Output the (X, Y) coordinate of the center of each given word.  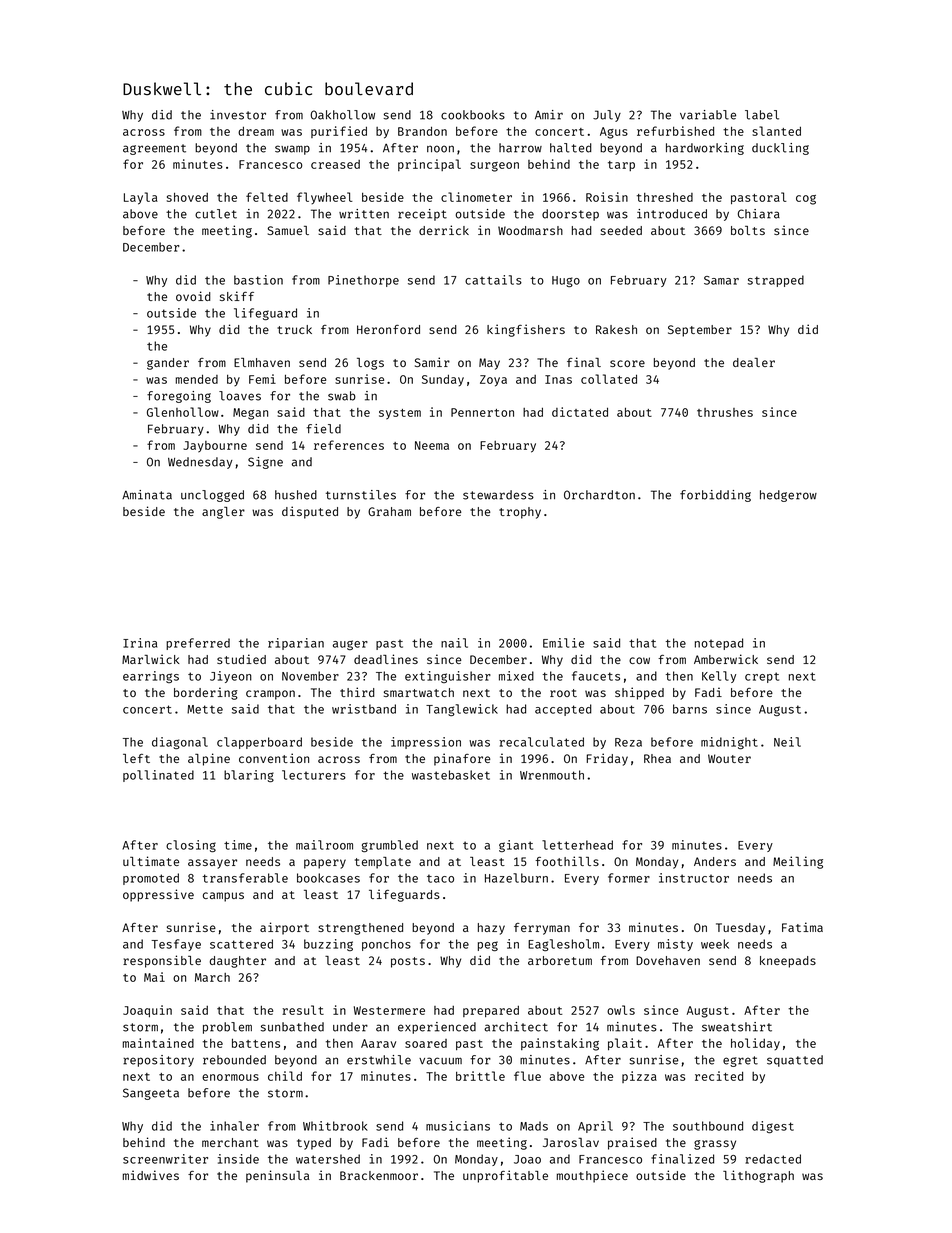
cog (806, 200)
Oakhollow (343, 115)
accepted (563, 710)
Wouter (729, 758)
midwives (151, 1175)
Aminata (147, 495)
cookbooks (473, 115)
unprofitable (505, 1176)
